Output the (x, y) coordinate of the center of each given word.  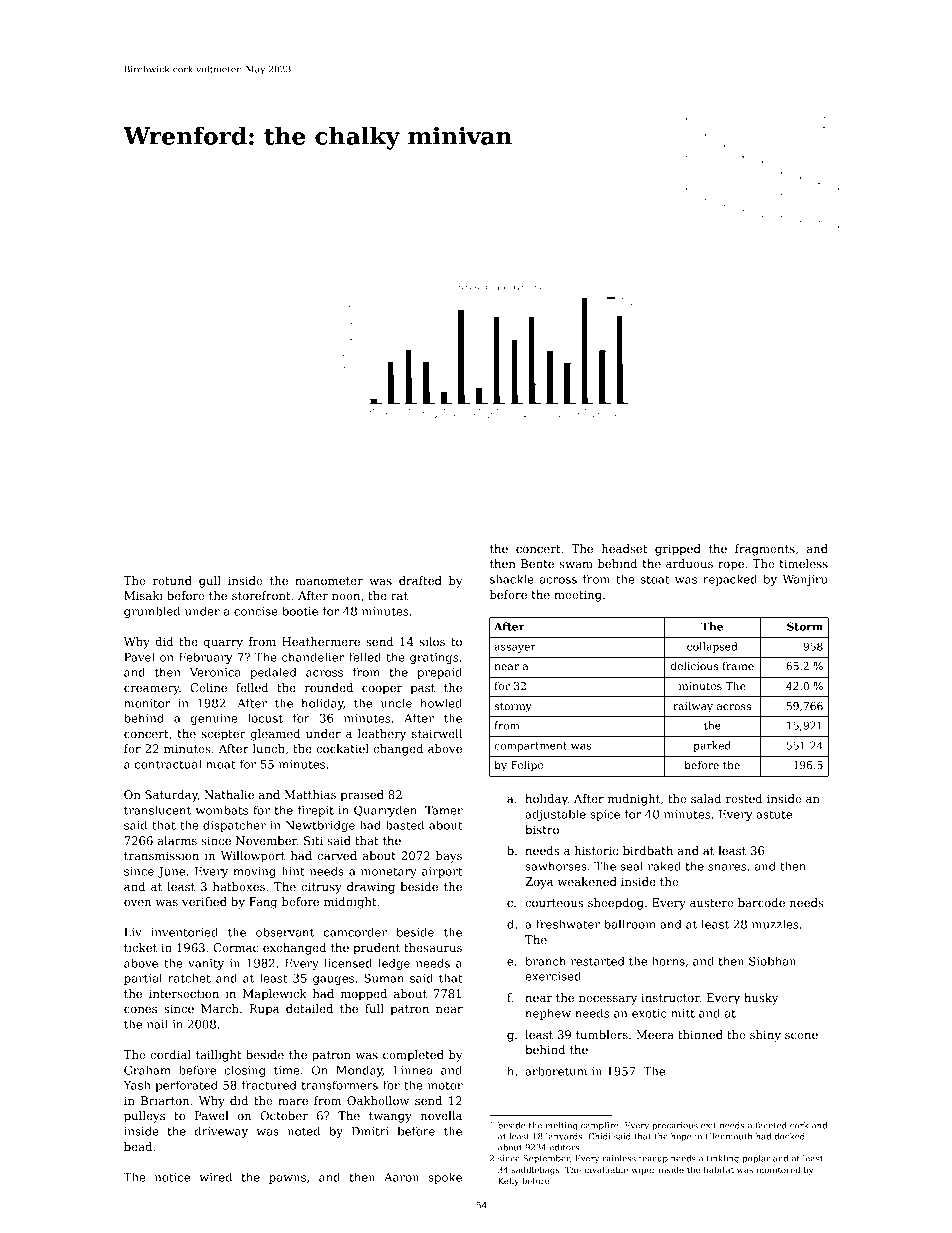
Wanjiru (805, 580)
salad (706, 798)
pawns (287, 1179)
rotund (172, 580)
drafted (420, 580)
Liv (133, 932)
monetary (389, 872)
